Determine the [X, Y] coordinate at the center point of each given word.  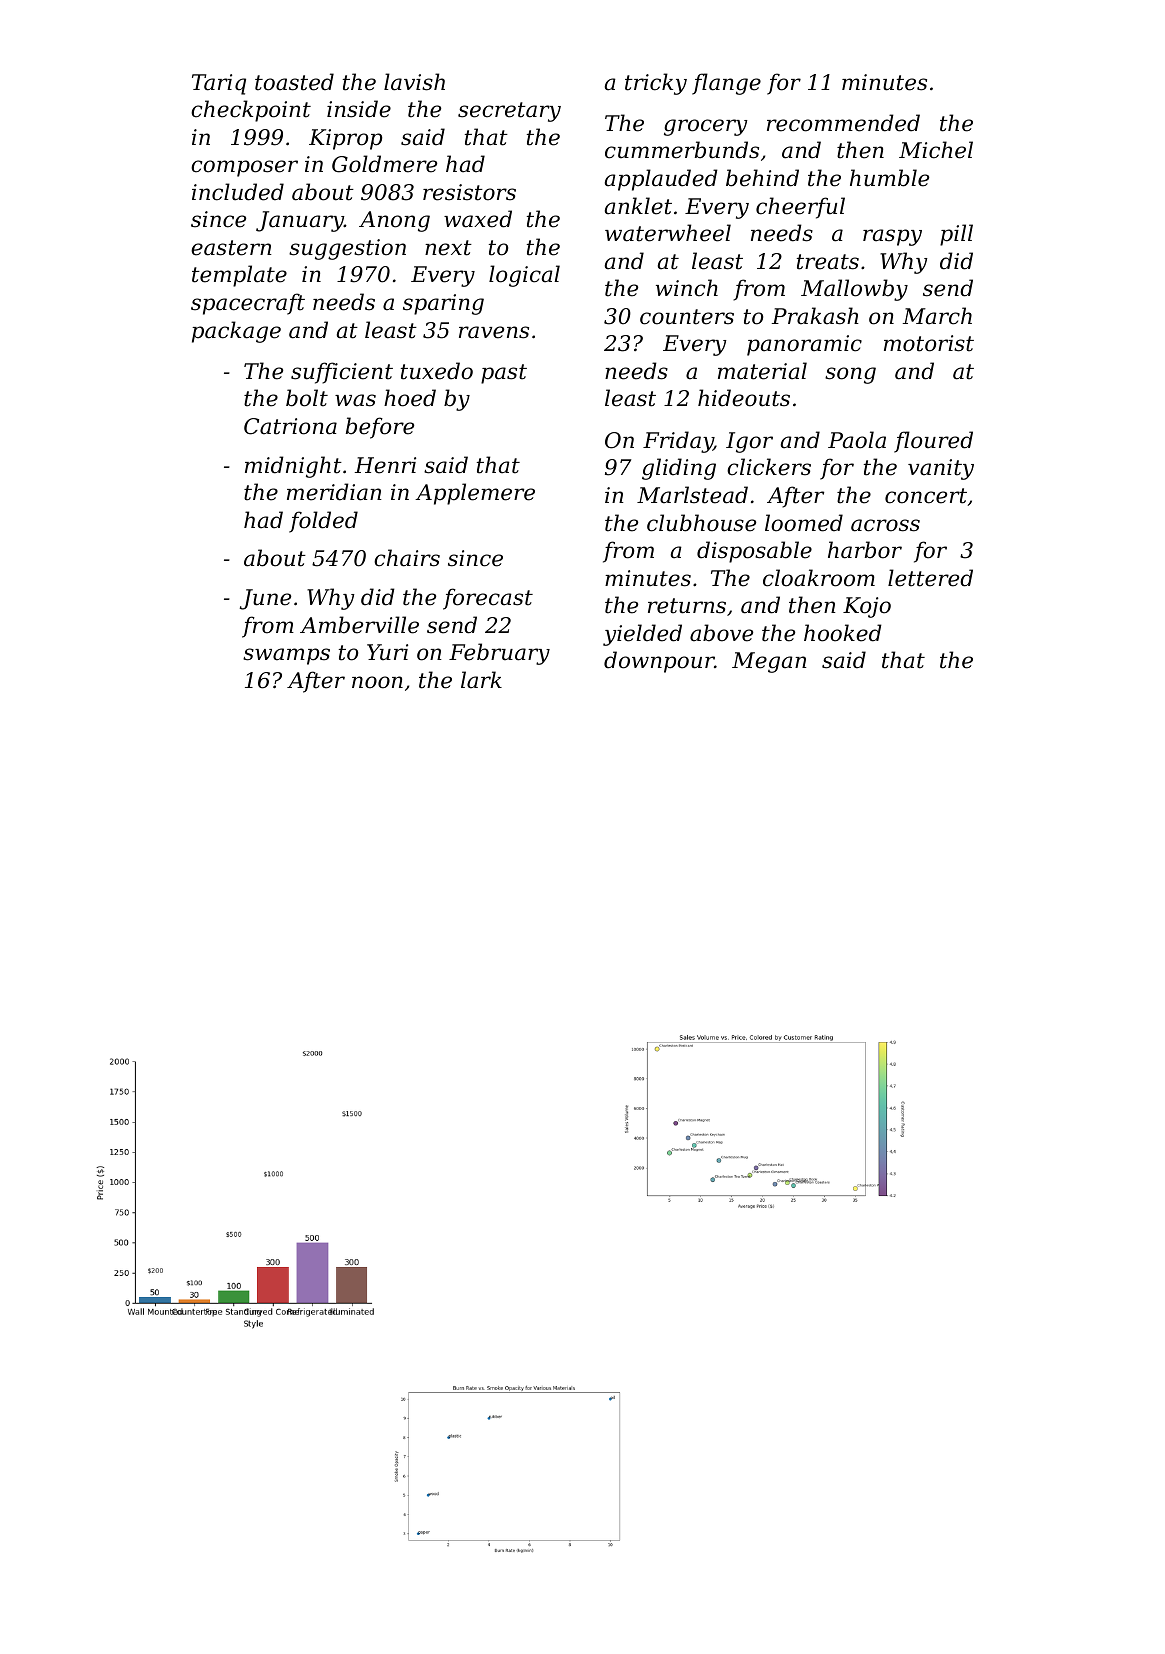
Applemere [475, 494]
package [236, 332]
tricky [656, 84]
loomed [804, 523]
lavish [414, 82]
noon [377, 682]
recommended [843, 123]
